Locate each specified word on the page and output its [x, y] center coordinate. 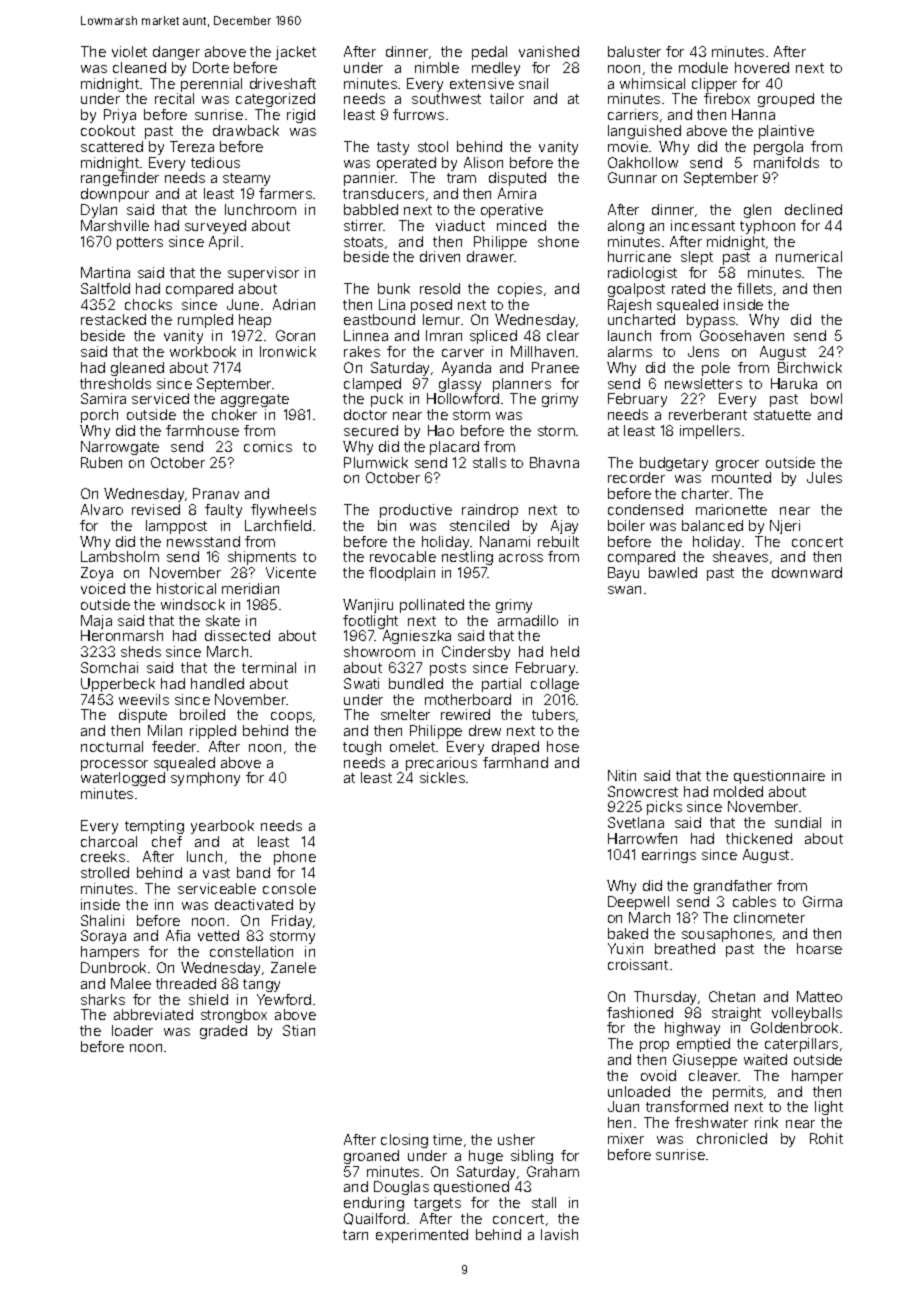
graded [223, 1032]
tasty [393, 148]
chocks [148, 304]
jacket [296, 53]
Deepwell [638, 903]
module [703, 67]
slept [697, 258]
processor [114, 765]
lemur [441, 319]
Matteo [819, 996]
